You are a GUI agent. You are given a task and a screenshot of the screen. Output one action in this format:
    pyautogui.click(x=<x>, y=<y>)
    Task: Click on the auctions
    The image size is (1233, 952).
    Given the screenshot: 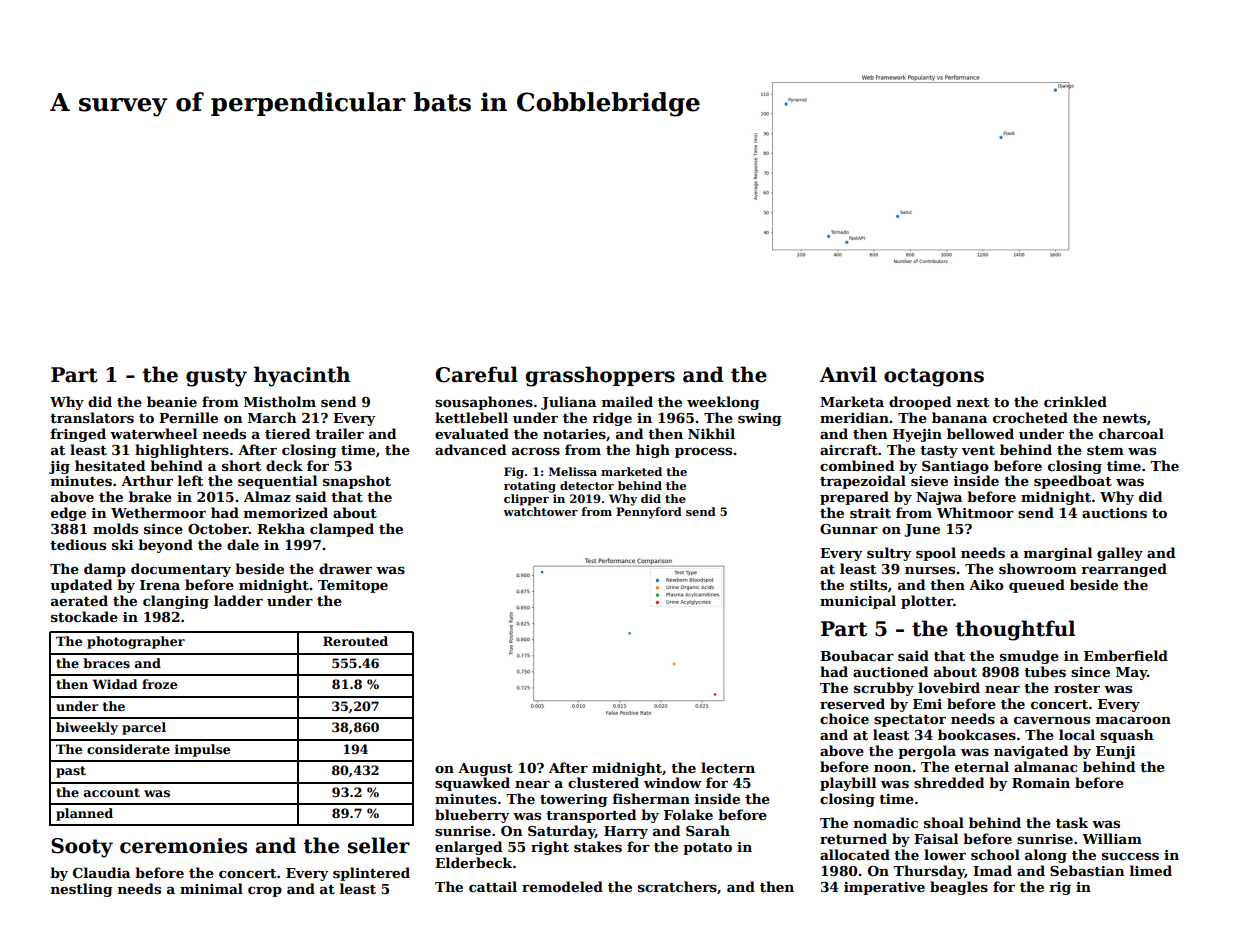 What is the action you would take?
    pyautogui.click(x=1114, y=513)
